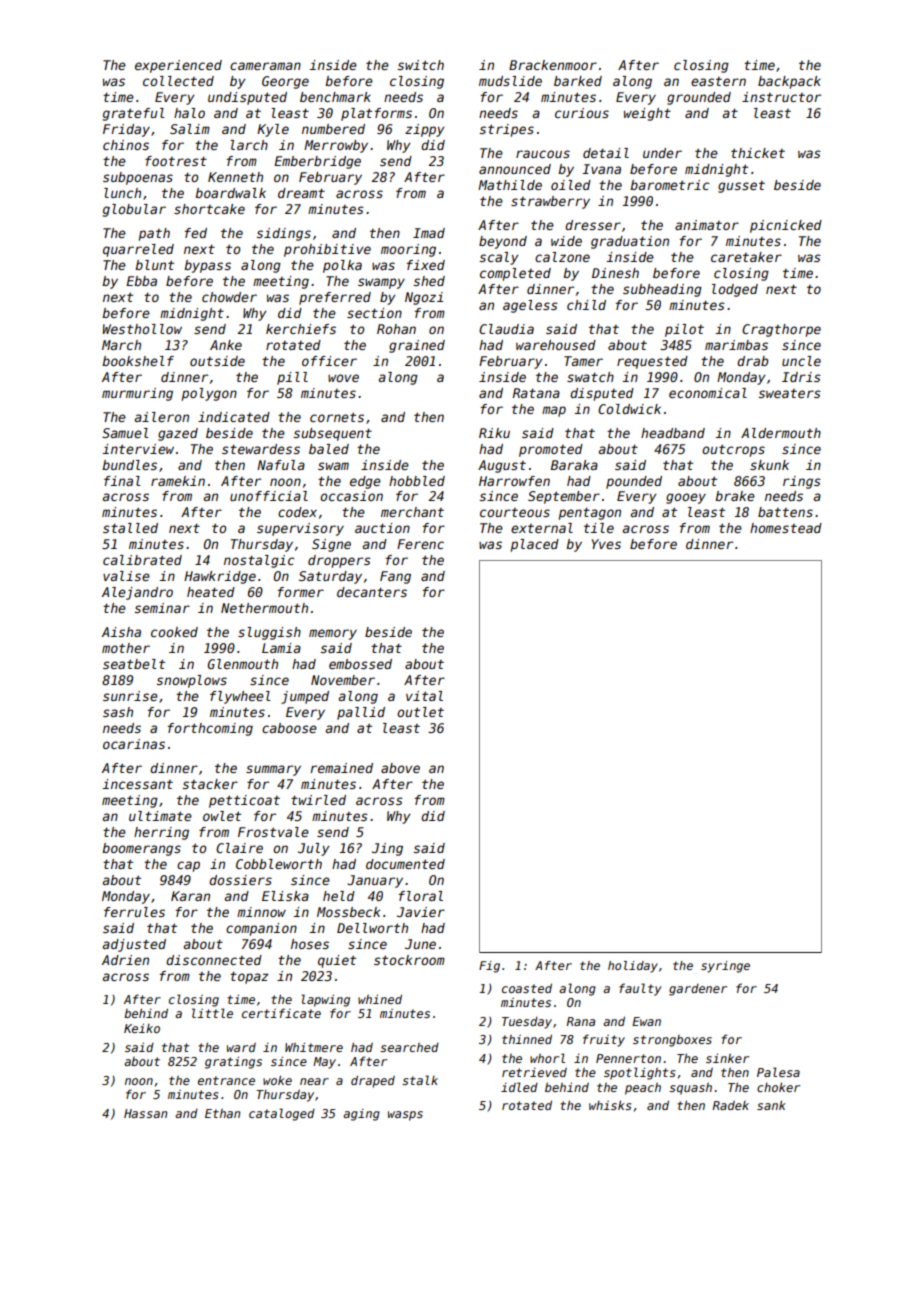  Describe the element at coordinates (420, 1080) in the image. I see `stalk` at that location.
